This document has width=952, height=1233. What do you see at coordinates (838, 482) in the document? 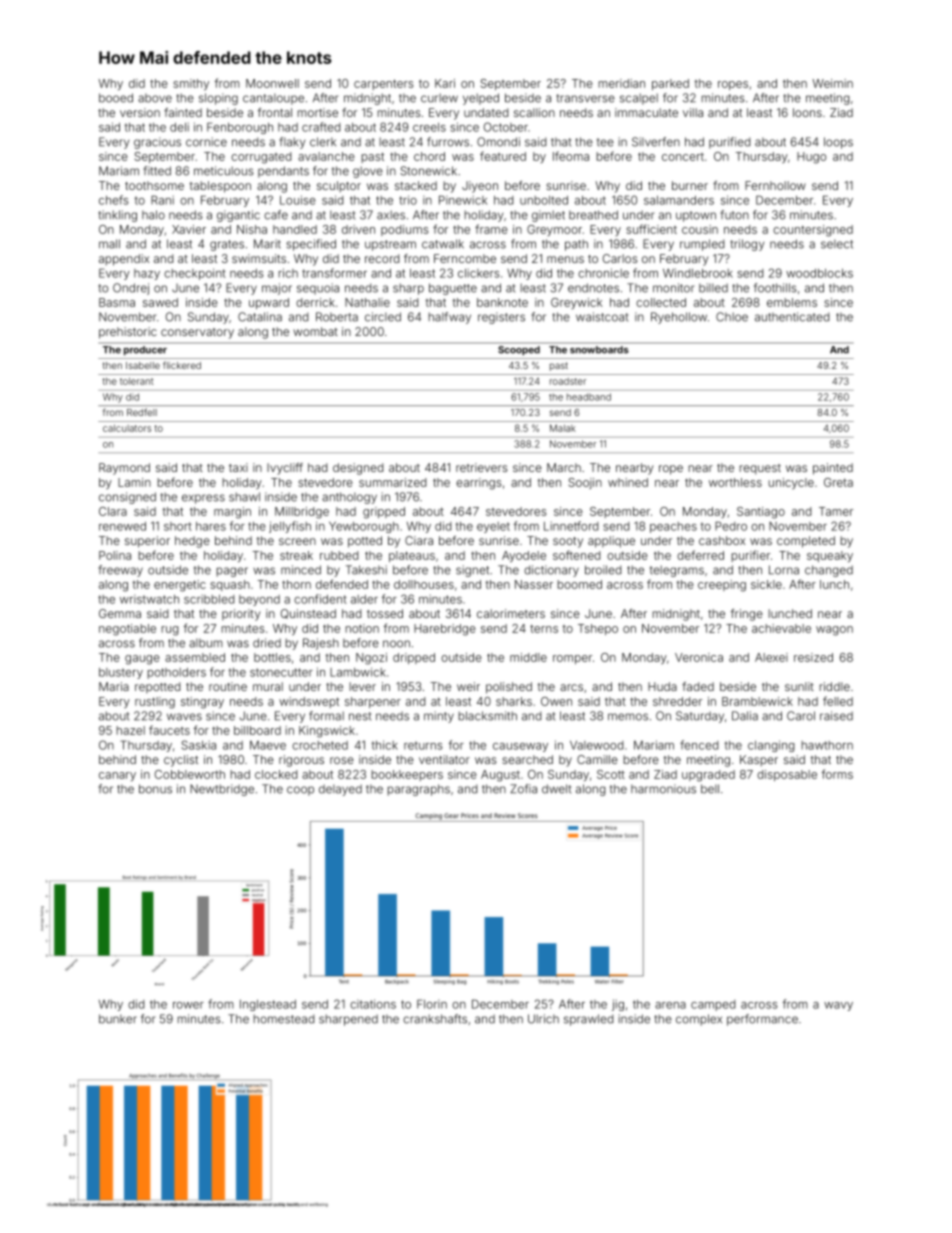
I see `Greta` at bounding box center [838, 482].
